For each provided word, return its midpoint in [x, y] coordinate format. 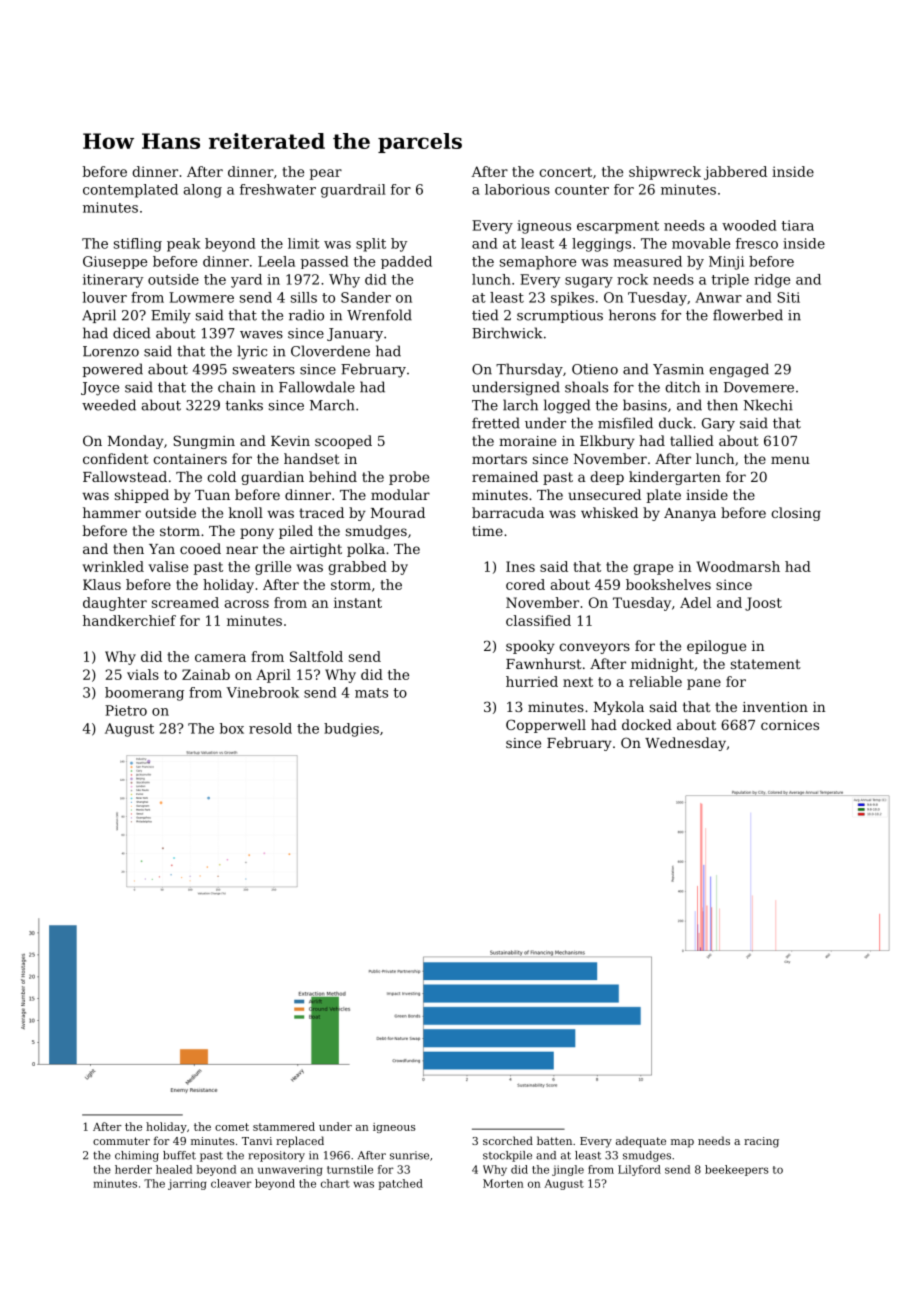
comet [232, 1127]
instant [358, 602]
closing [796, 514]
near [242, 550]
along [202, 191]
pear [326, 174]
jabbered [735, 173]
